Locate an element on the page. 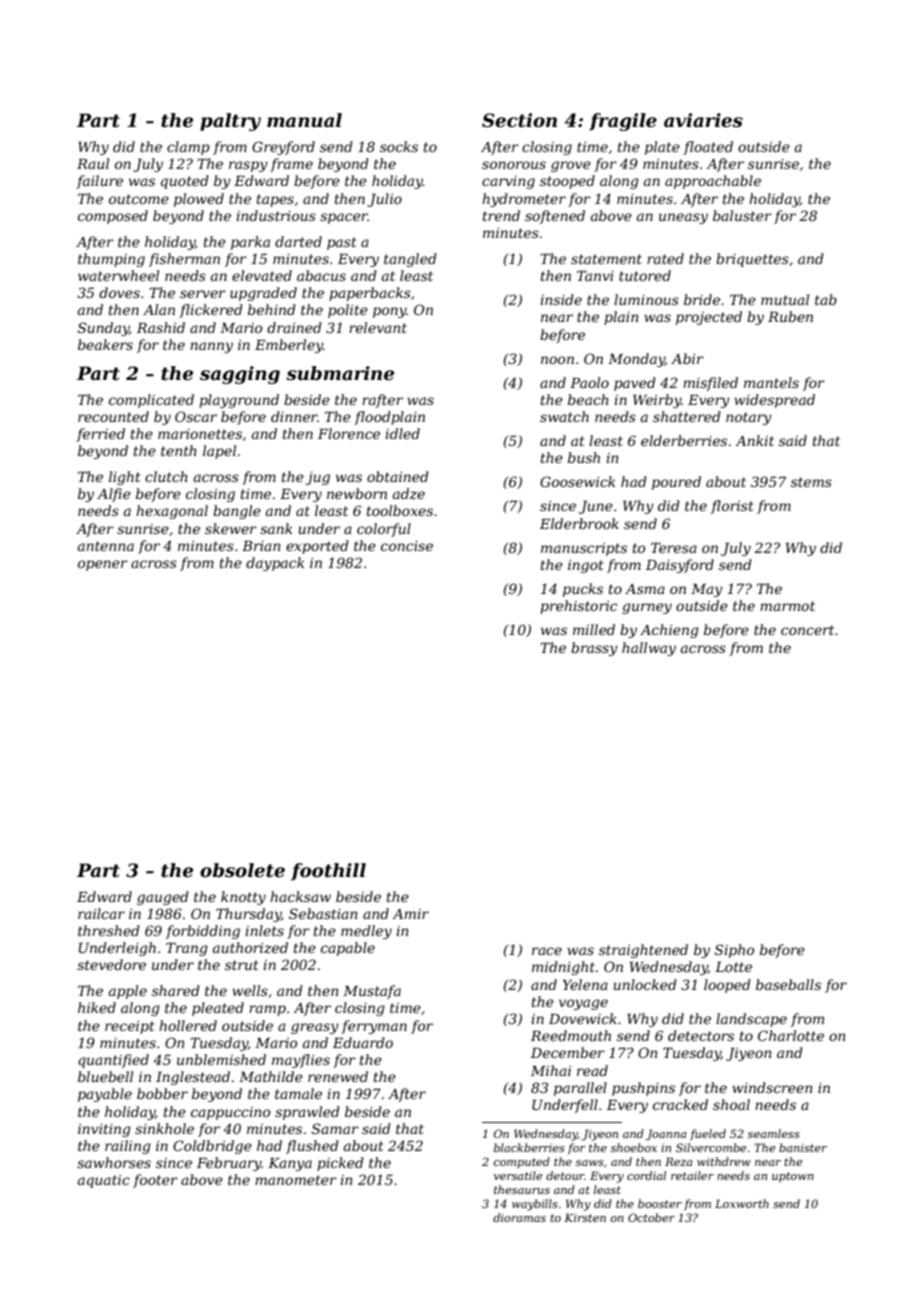  Loxworth is located at coordinates (742, 1203).
